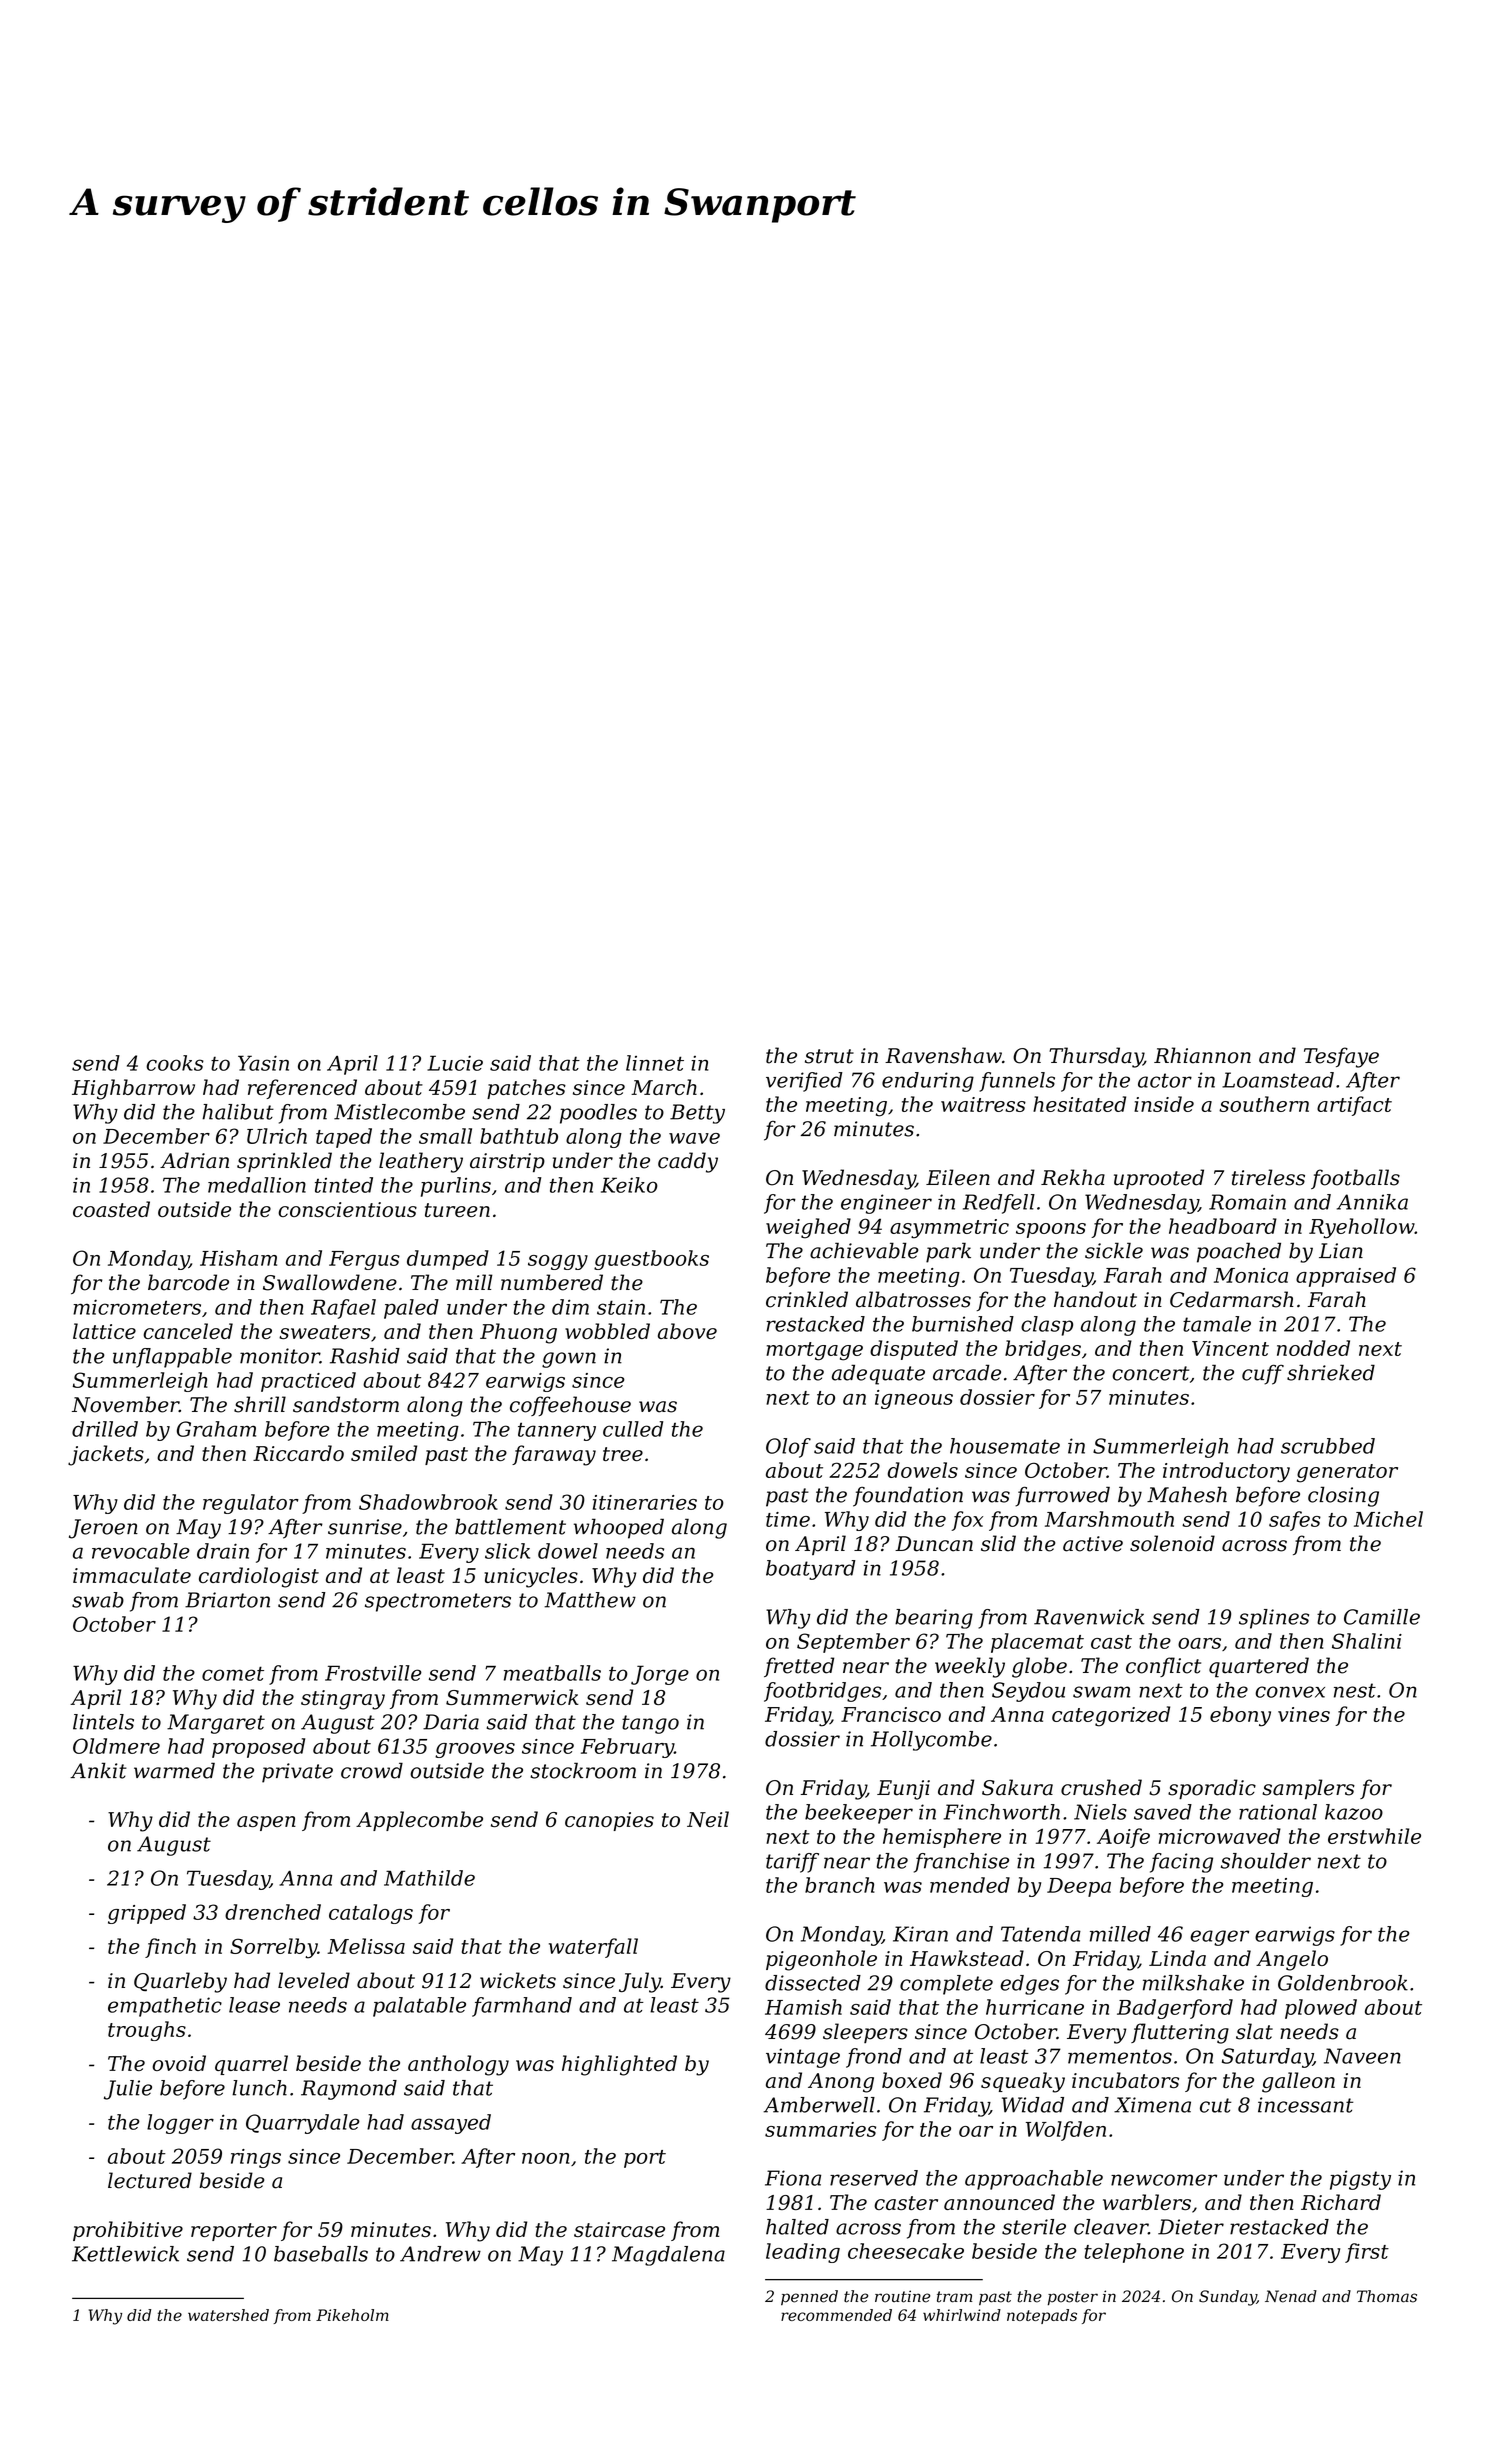  Describe the element at coordinates (137, 1307) in the screenshot. I see `micrometers` at that location.
